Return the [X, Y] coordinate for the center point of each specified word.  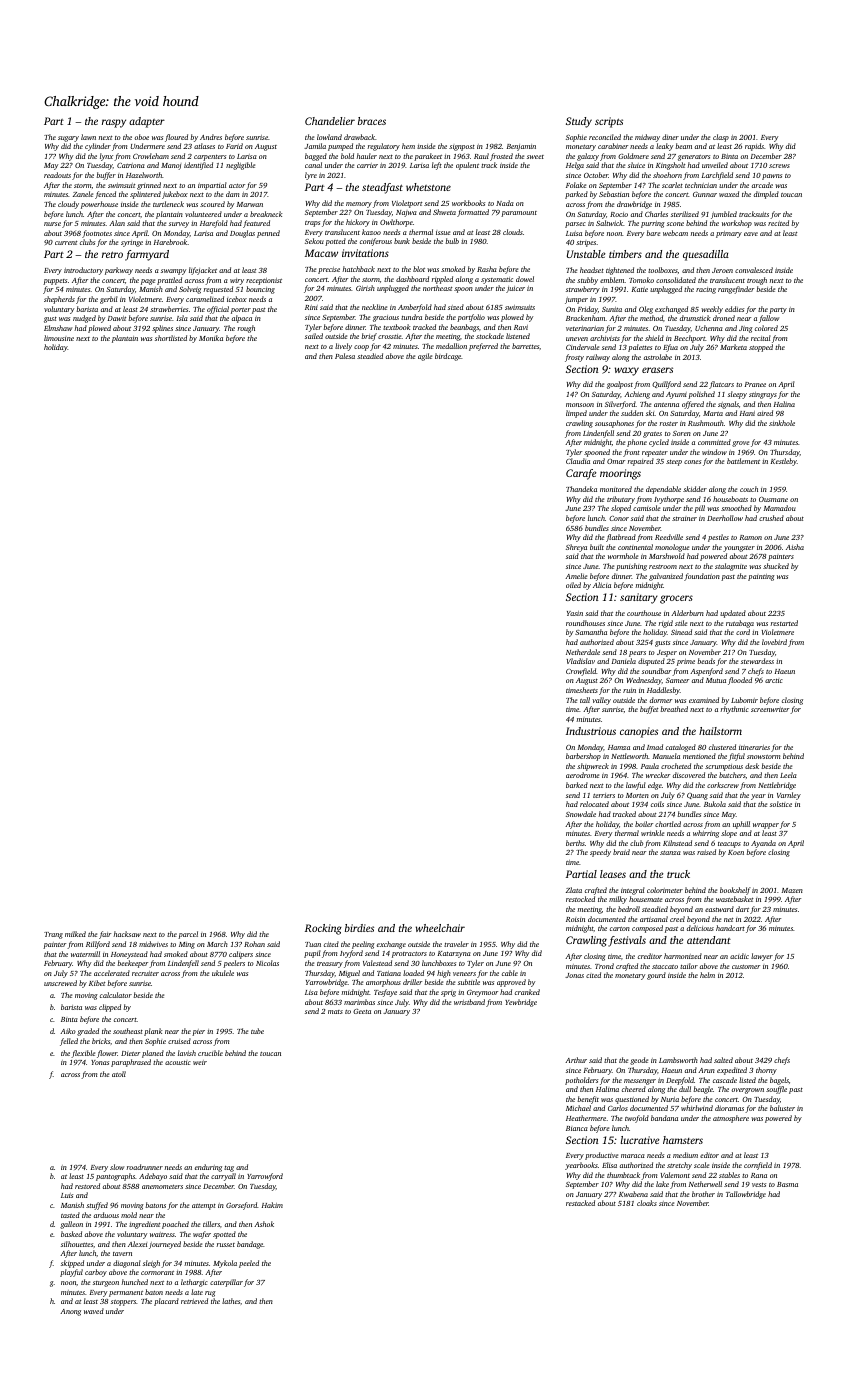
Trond [604, 966]
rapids [754, 147]
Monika [211, 338]
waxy [627, 371]
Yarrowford [265, 1177]
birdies [359, 928]
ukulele [223, 973]
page [148, 282]
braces [372, 121]
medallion [451, 346]
